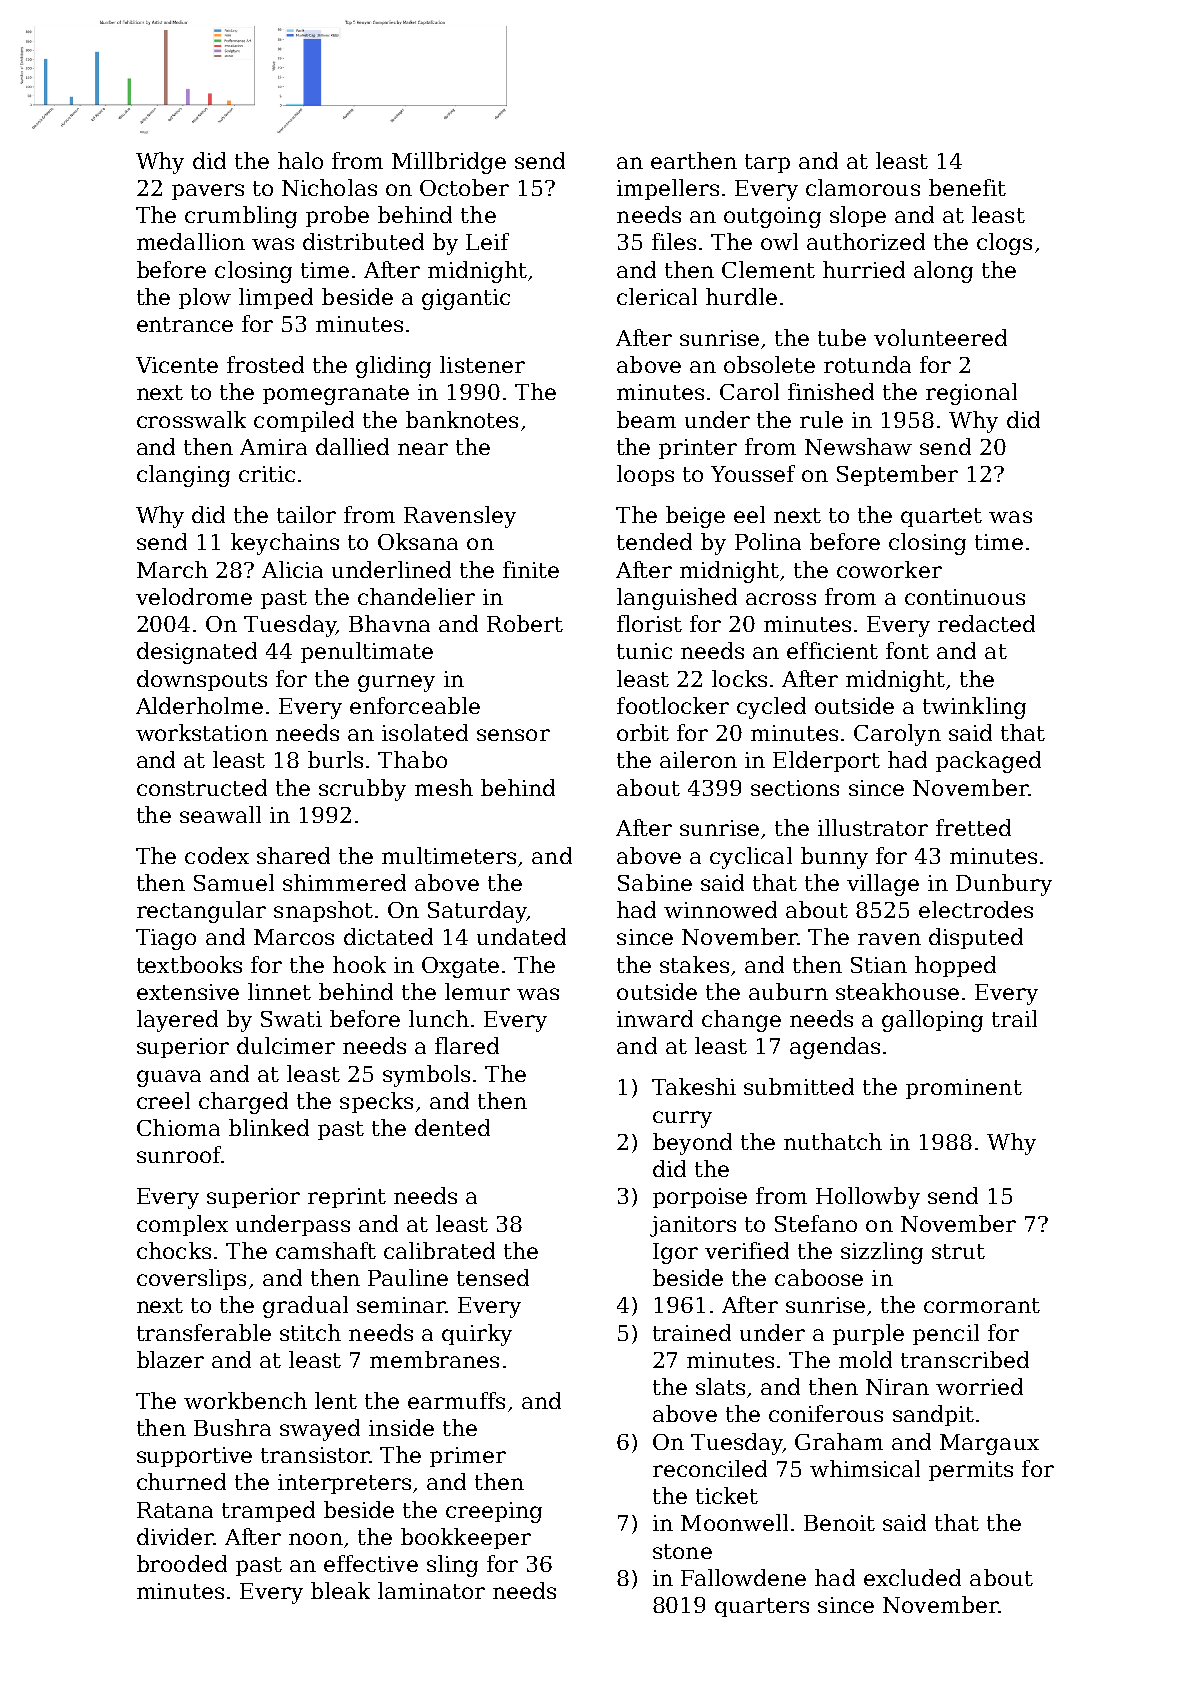 Image resolution: width=1189 pixels, height=1682 pixels. What do you see at coordinates (1004, 885) in the page?
I see `Dunbury` at bounding box center [1004, 885].
